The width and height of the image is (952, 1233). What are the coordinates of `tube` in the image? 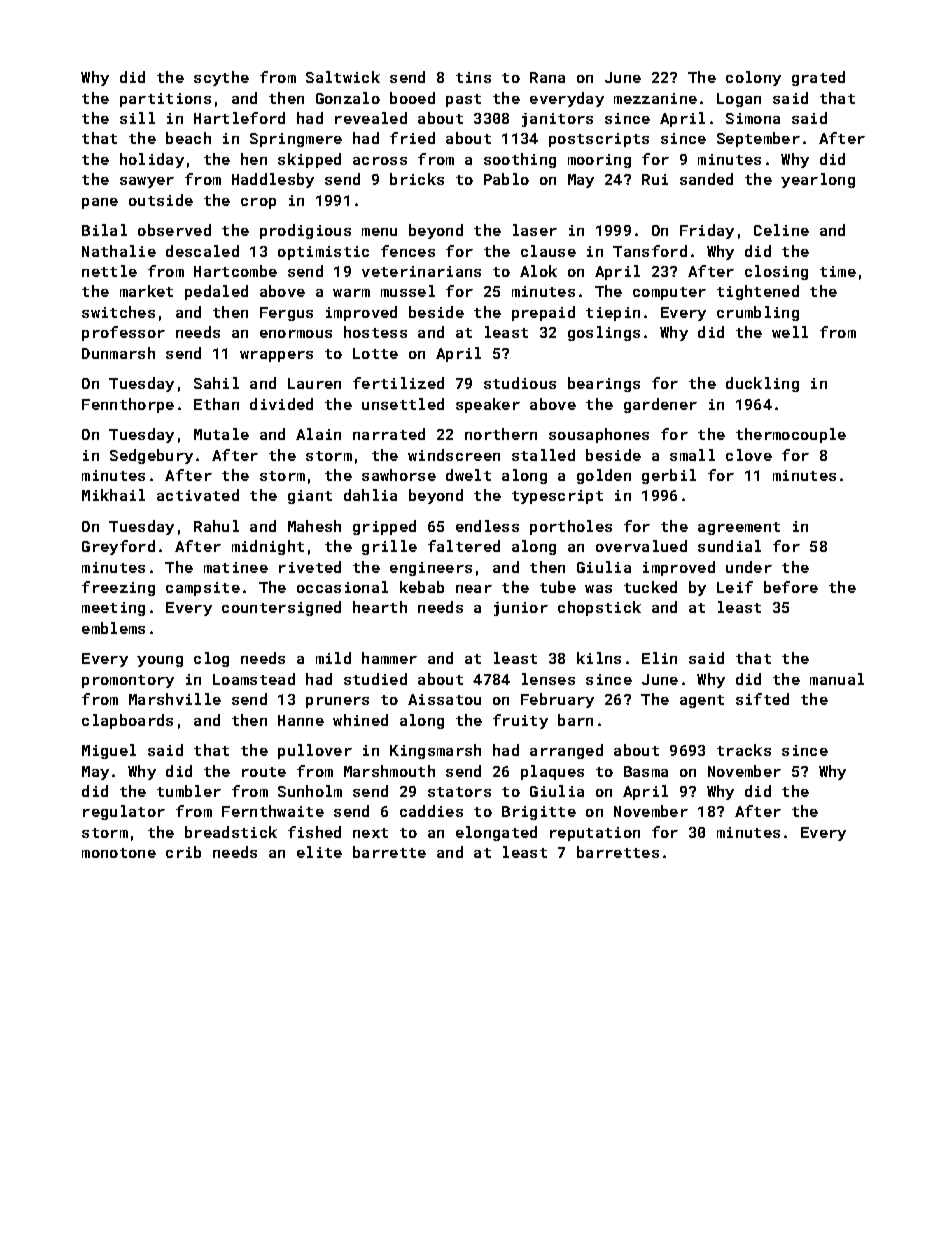 It's located at (558, 587).
